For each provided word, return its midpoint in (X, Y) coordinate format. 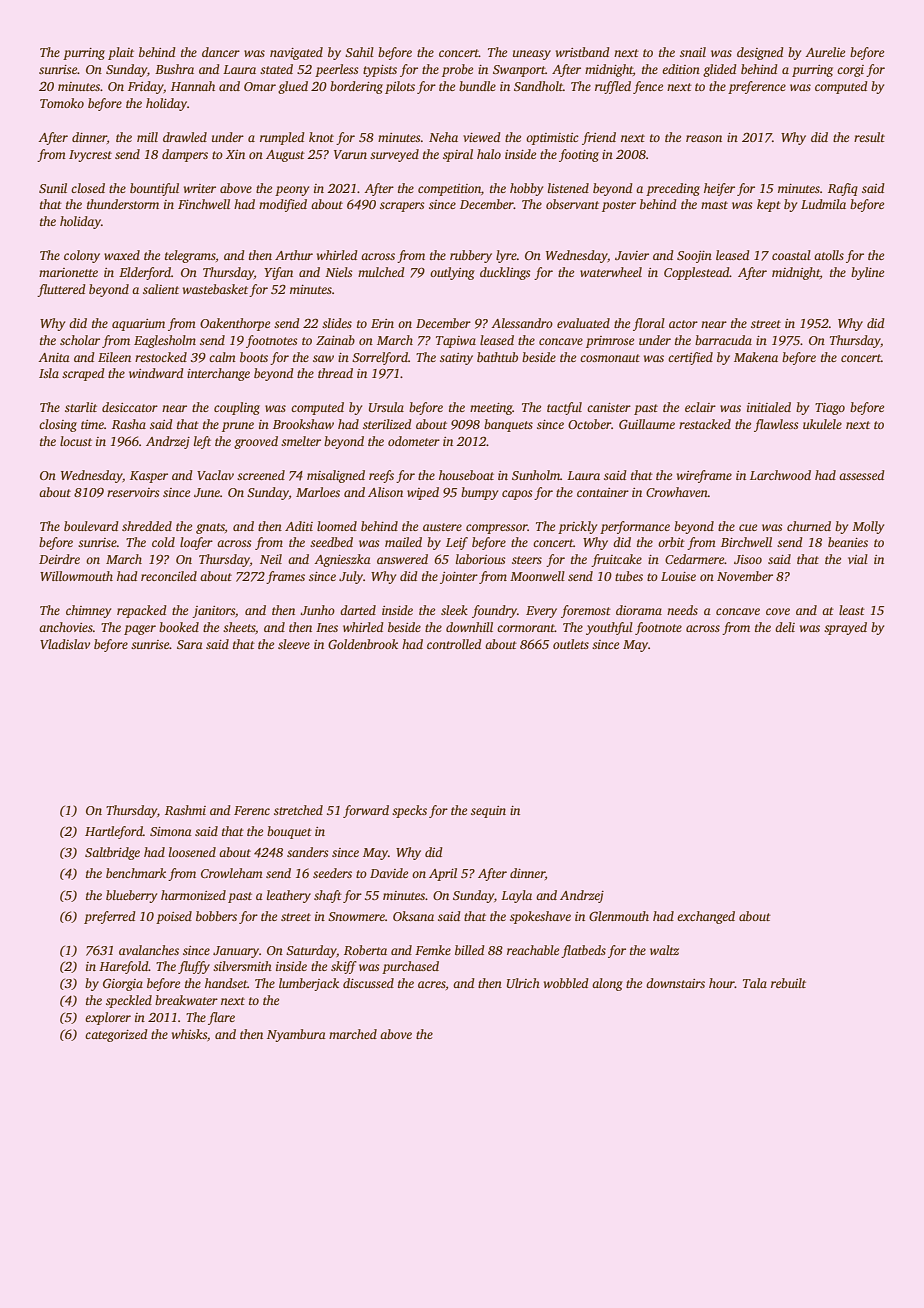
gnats (210, 528)
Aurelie (825, 52)
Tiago (830, 409)
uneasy (532, 55)
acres (432, 984)
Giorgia (123, 984)
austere (442, 527)
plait (121, 53)
